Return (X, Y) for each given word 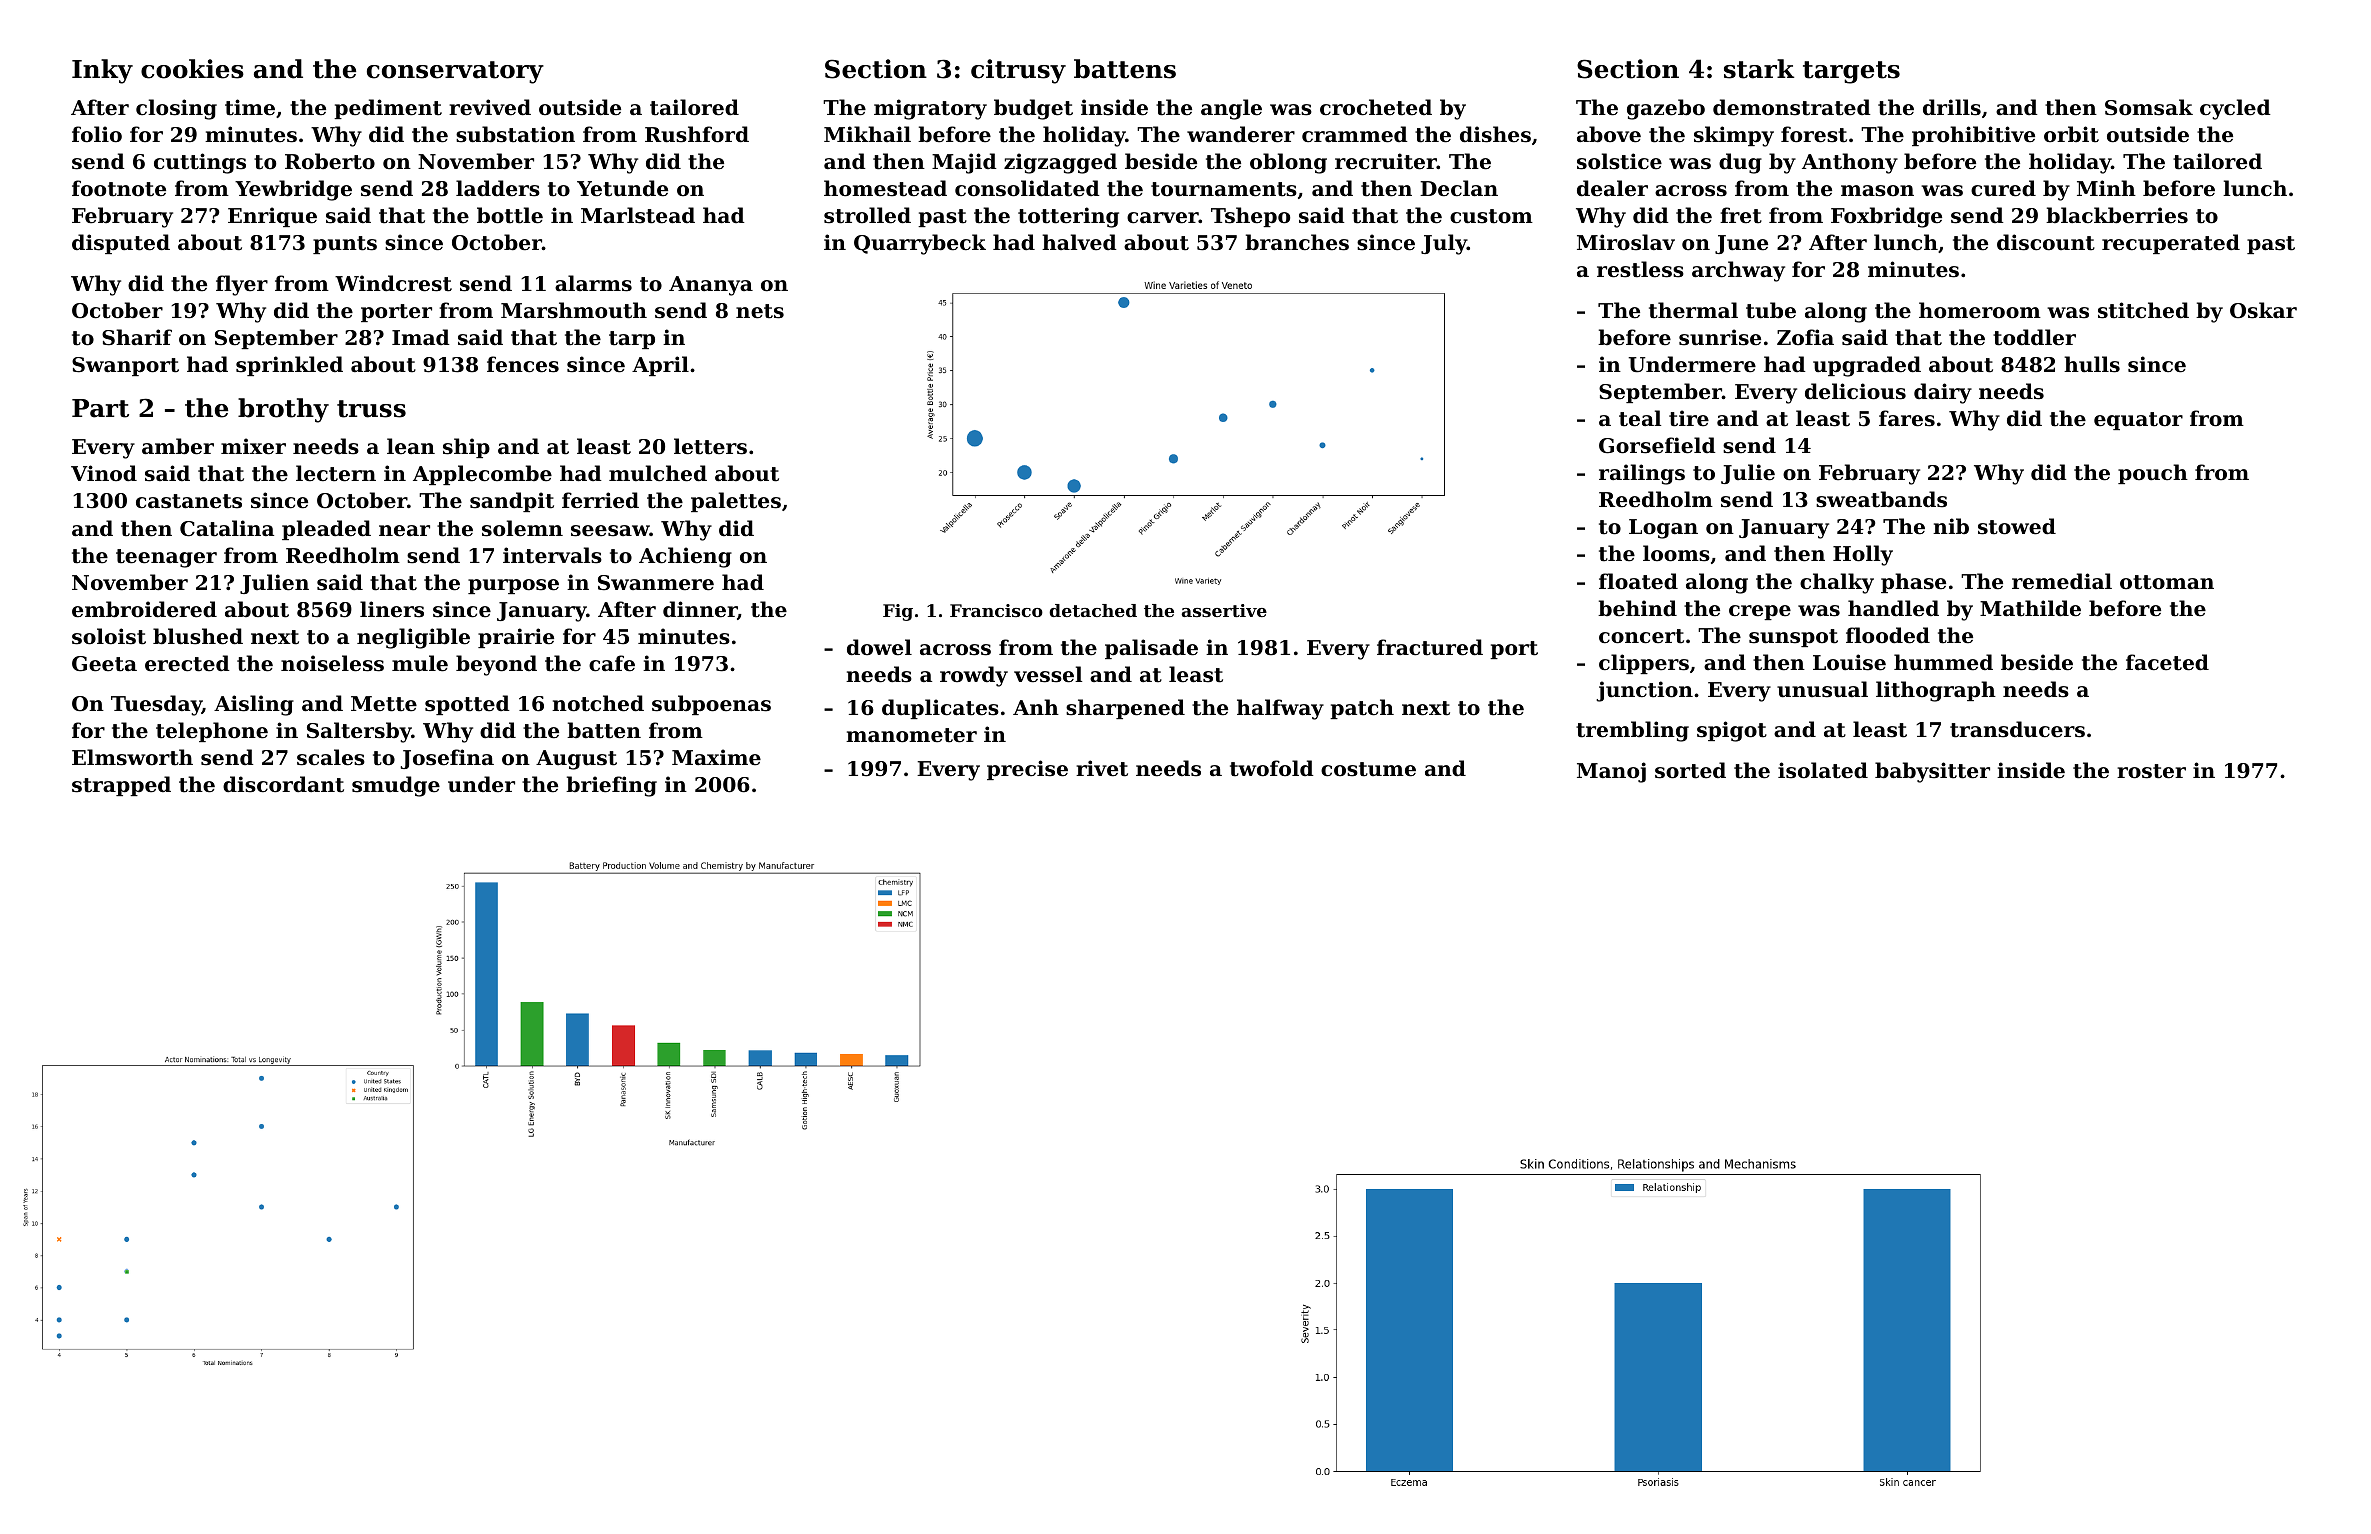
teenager (166, 558)
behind (1637, 608)
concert (1641, 636)
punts (345, 245)
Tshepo (1250, 217)
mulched (658, 473)
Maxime (716, 757)
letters (710, 446)
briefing (611, 786)
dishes (1495, 134)
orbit (2071, 134)
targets (1851, 72)
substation (515, 134)
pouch (2153, 474)
